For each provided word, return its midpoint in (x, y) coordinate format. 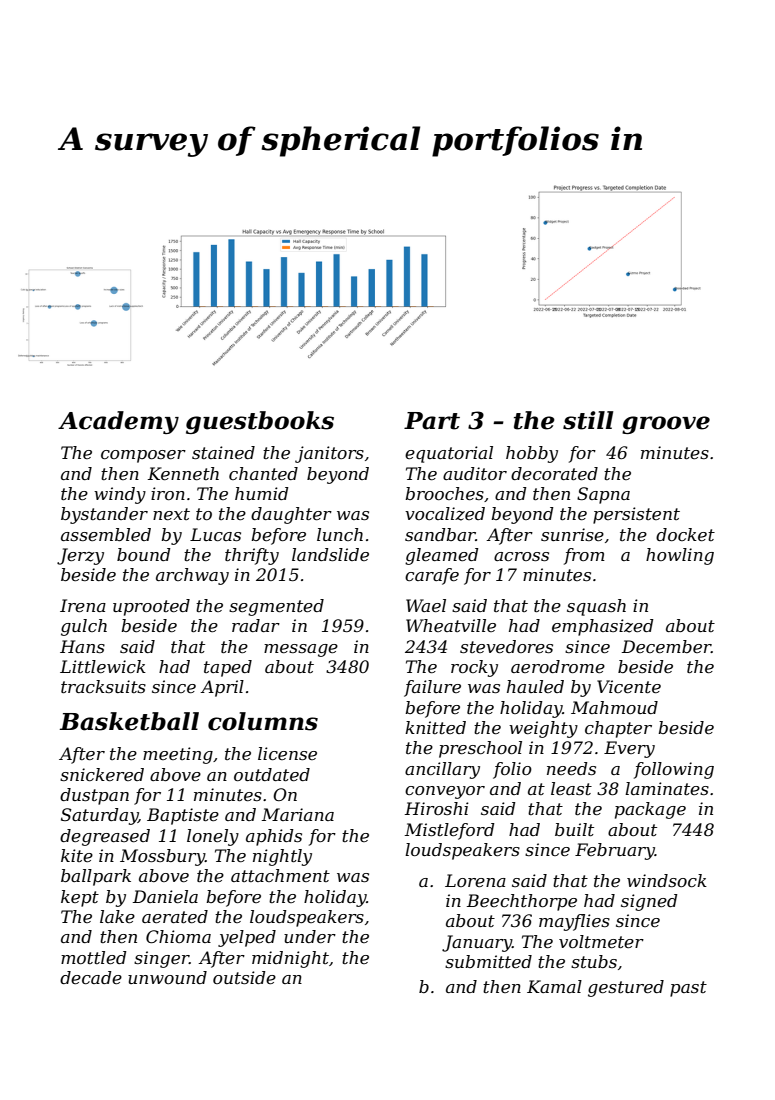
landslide (330, 554)
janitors (329, 454)
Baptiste (183, 816)
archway (192, 576)
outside (244, 977)
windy (120, 495)
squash (596, 607)
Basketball (129, 721)
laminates (667, 788)
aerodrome (558, 666)
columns (263, 721)
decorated (554, 473)
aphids (274, 837)
